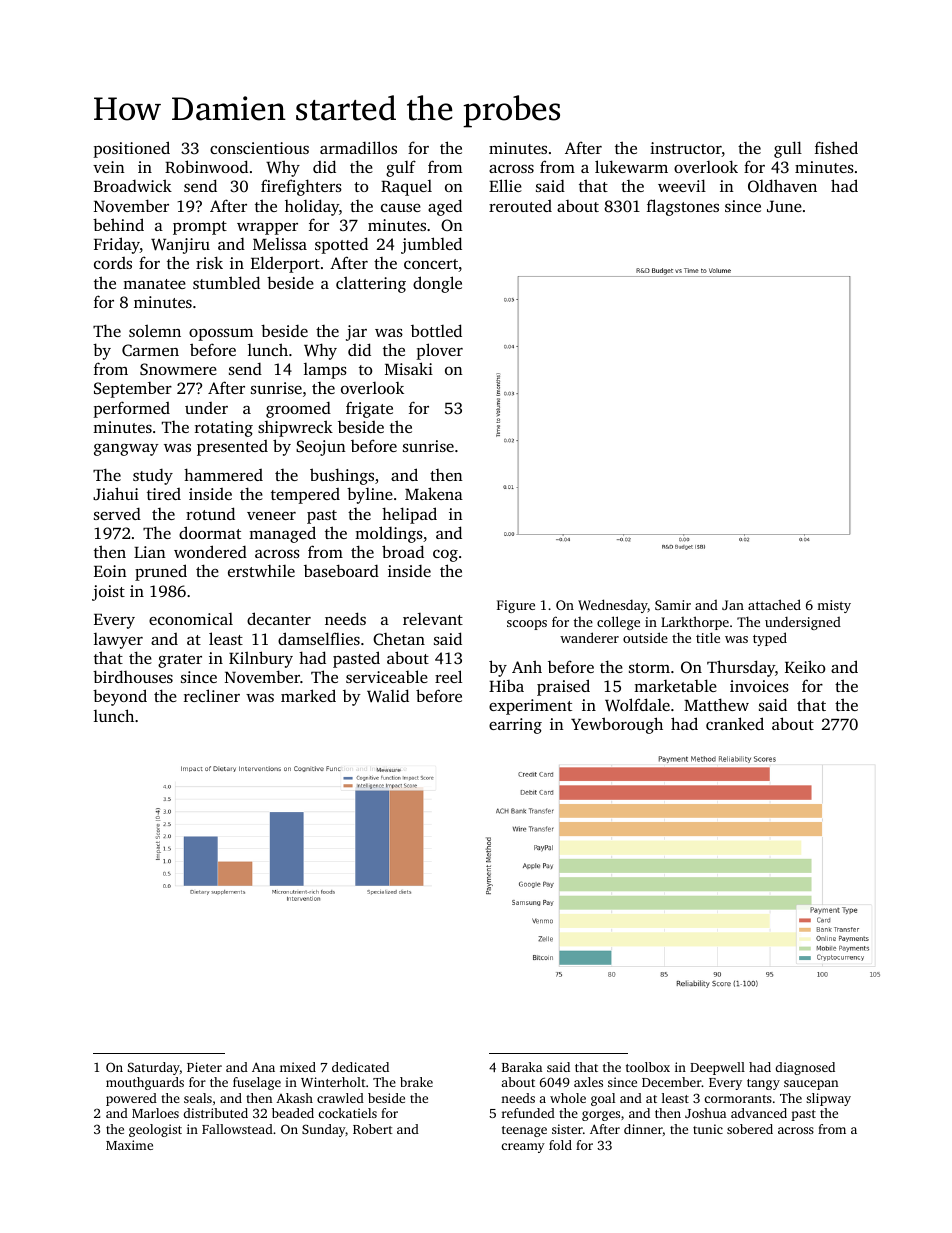 The width and height of the page is (952, 1233). I want to click on conscientious, so click(259, 148).
